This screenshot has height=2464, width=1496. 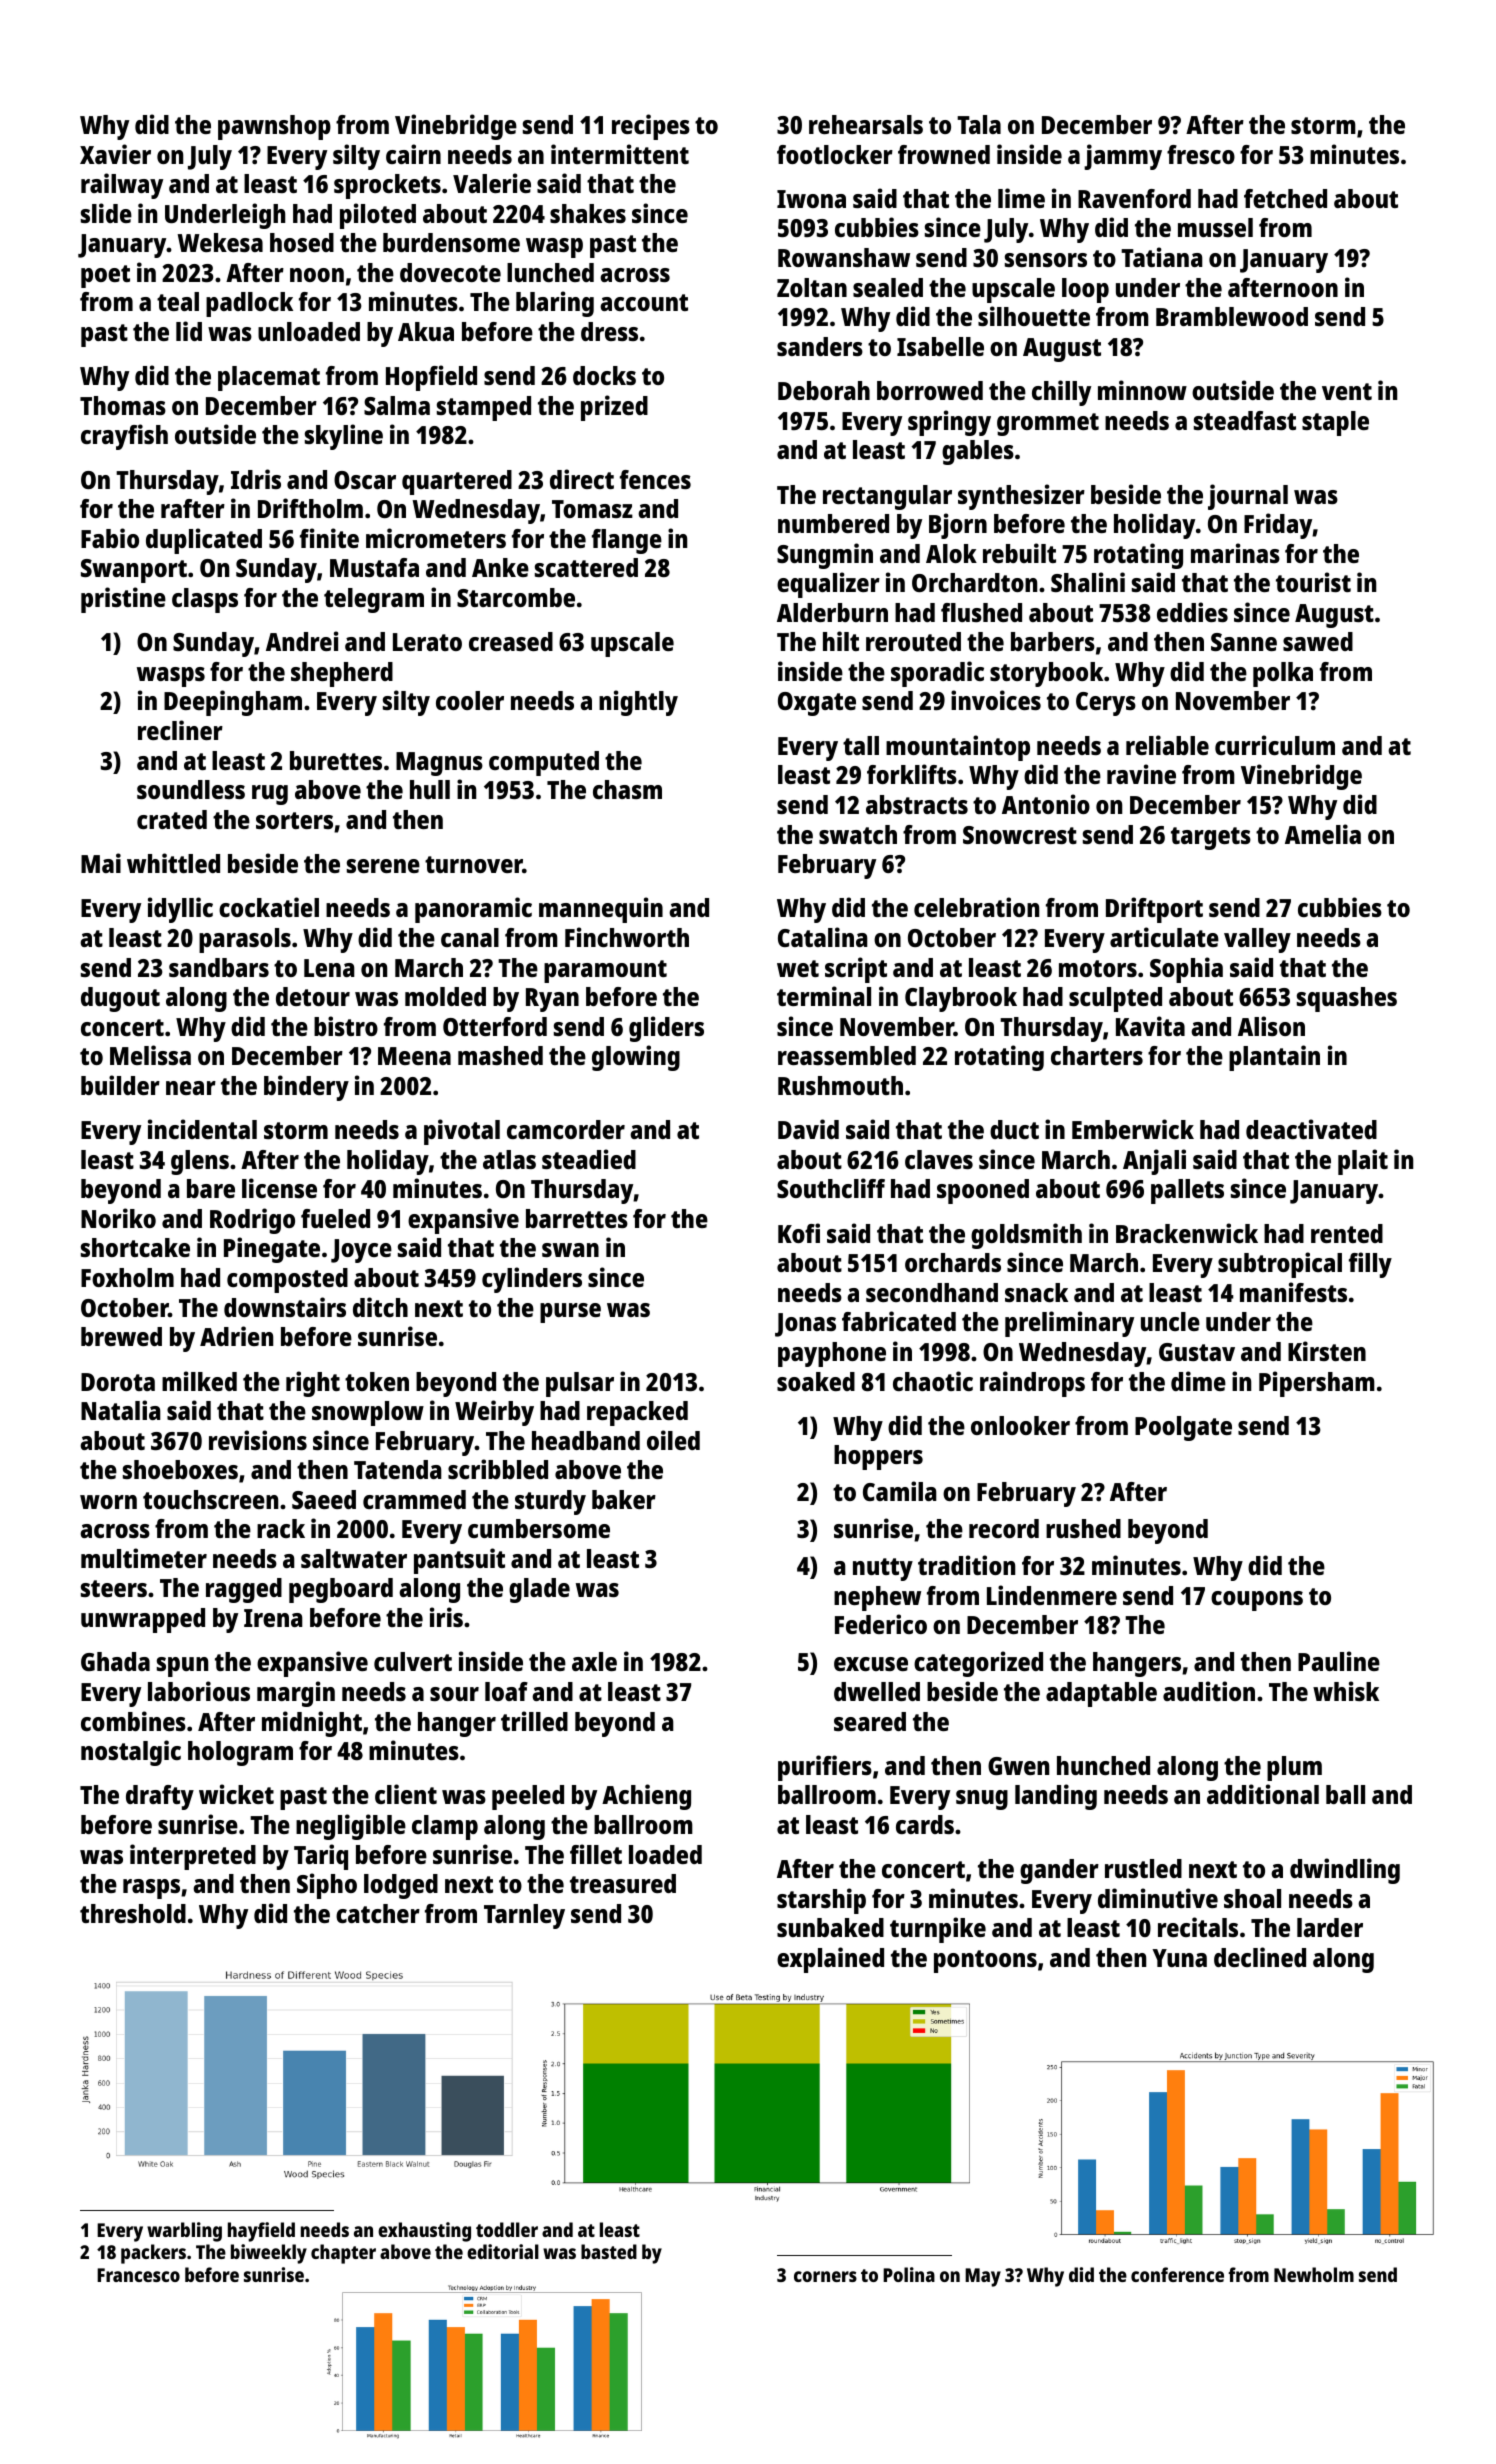 I want to click on tourist, so click(x=1313, y=582).
